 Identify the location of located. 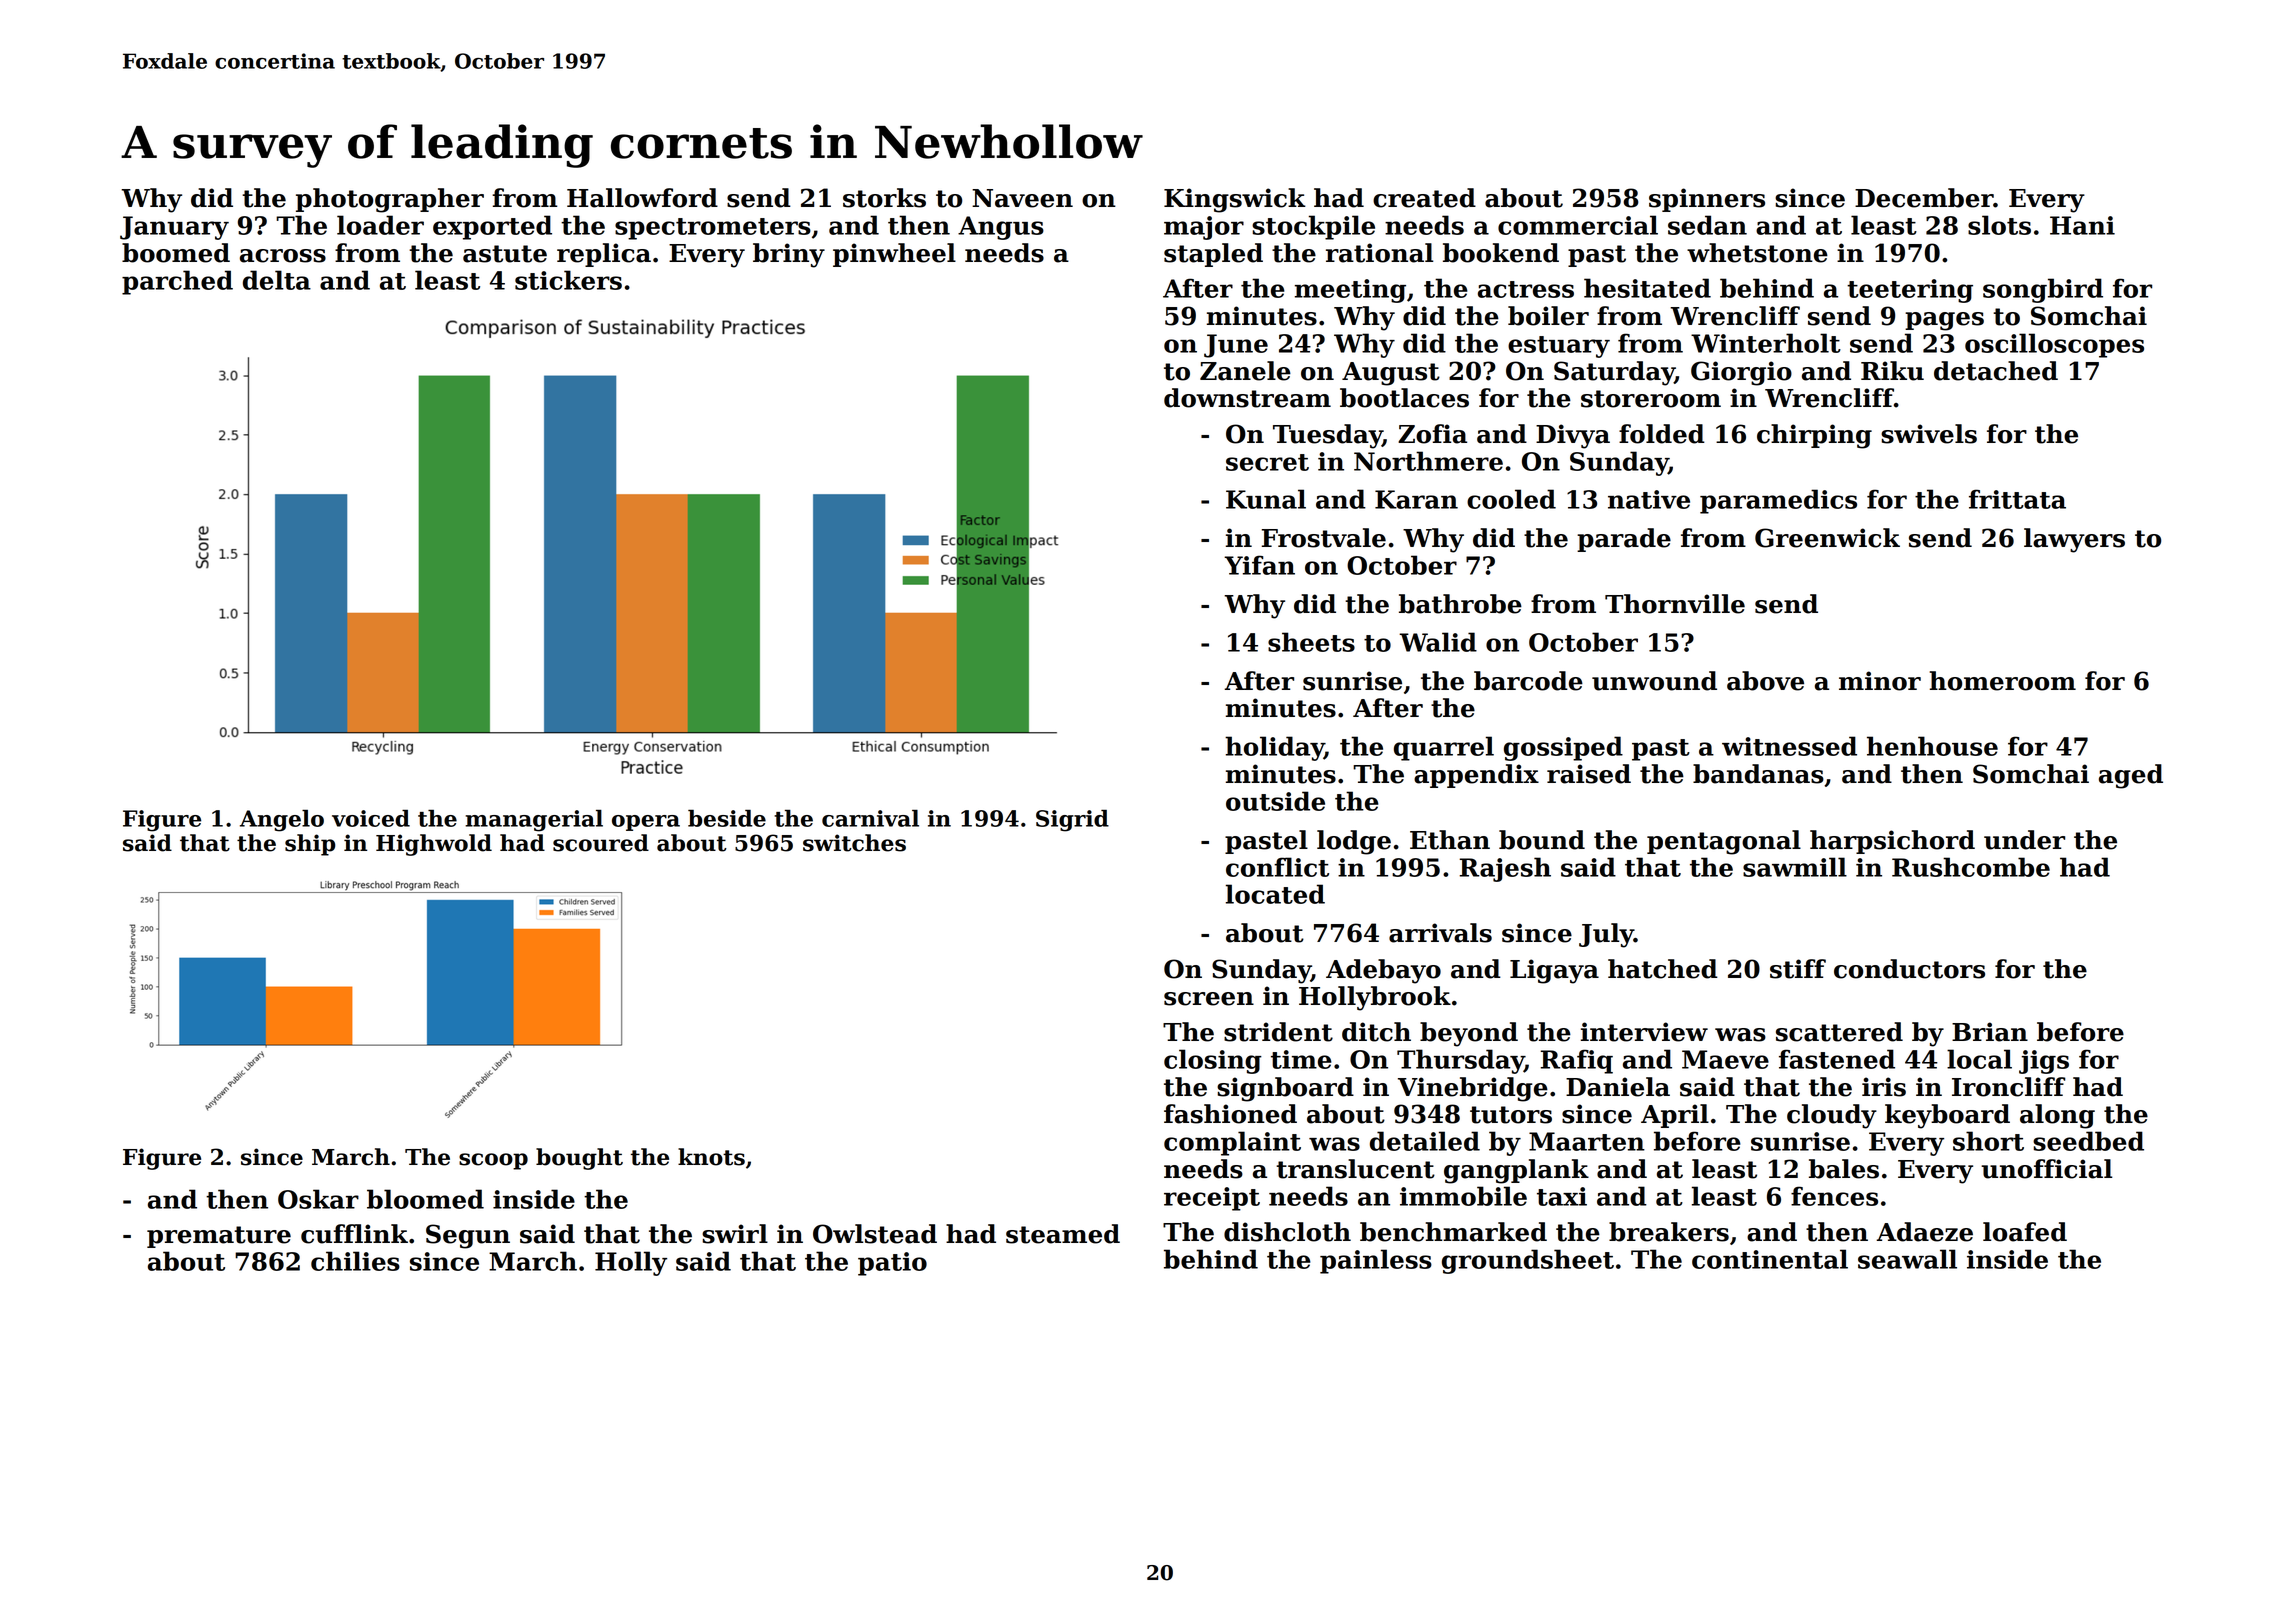
(1275, 894).
